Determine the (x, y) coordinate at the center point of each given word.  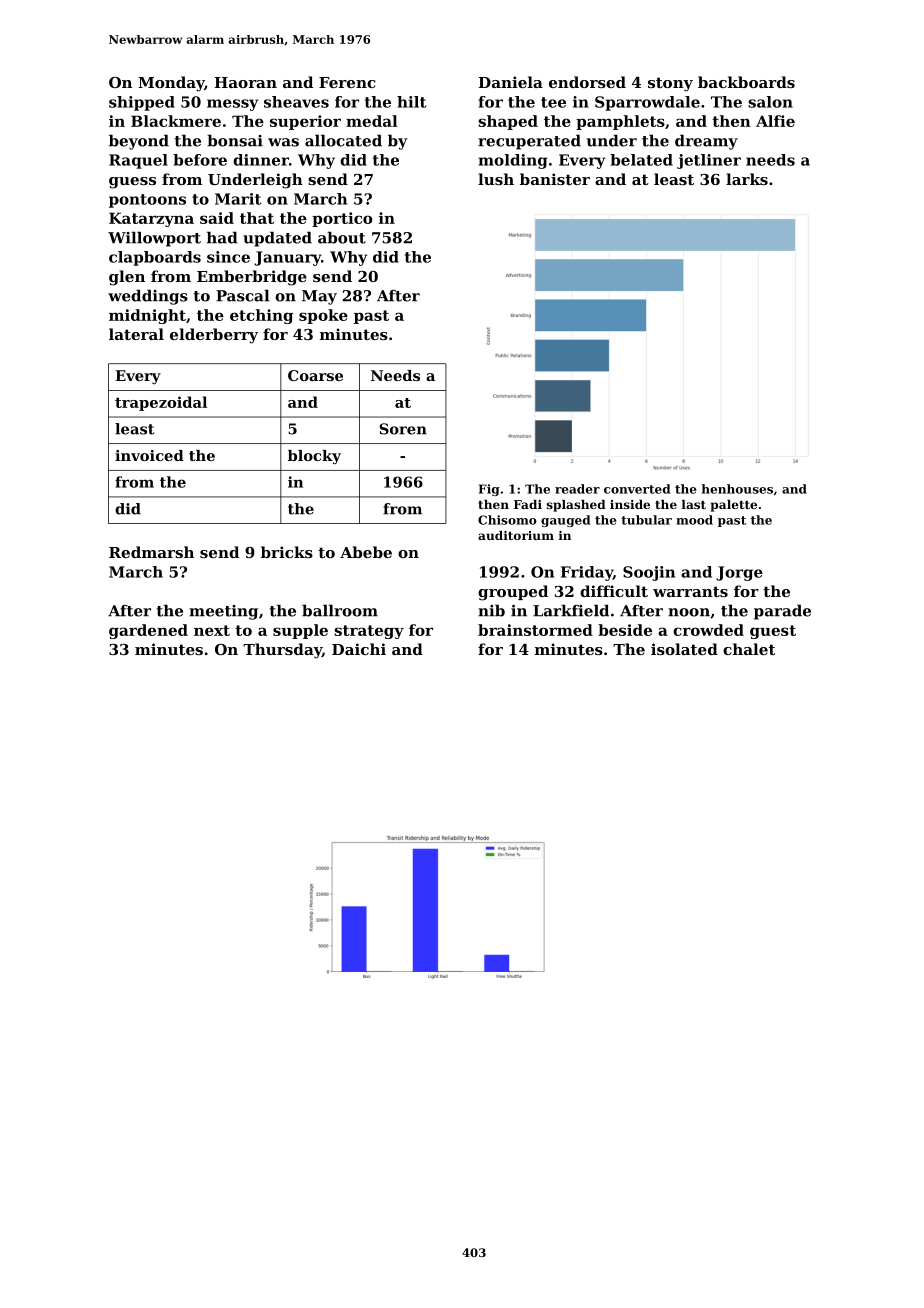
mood (694, 520)
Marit (238, 199)
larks (747, 179)
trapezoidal (161, 403)
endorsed (587, 82)
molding (513, 161)
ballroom (340, 610)
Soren (403, 429)
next (212, 630)
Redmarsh (151, 552)
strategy (369, 632)
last (694, 504)
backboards (746, 82)
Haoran (245, 82)
